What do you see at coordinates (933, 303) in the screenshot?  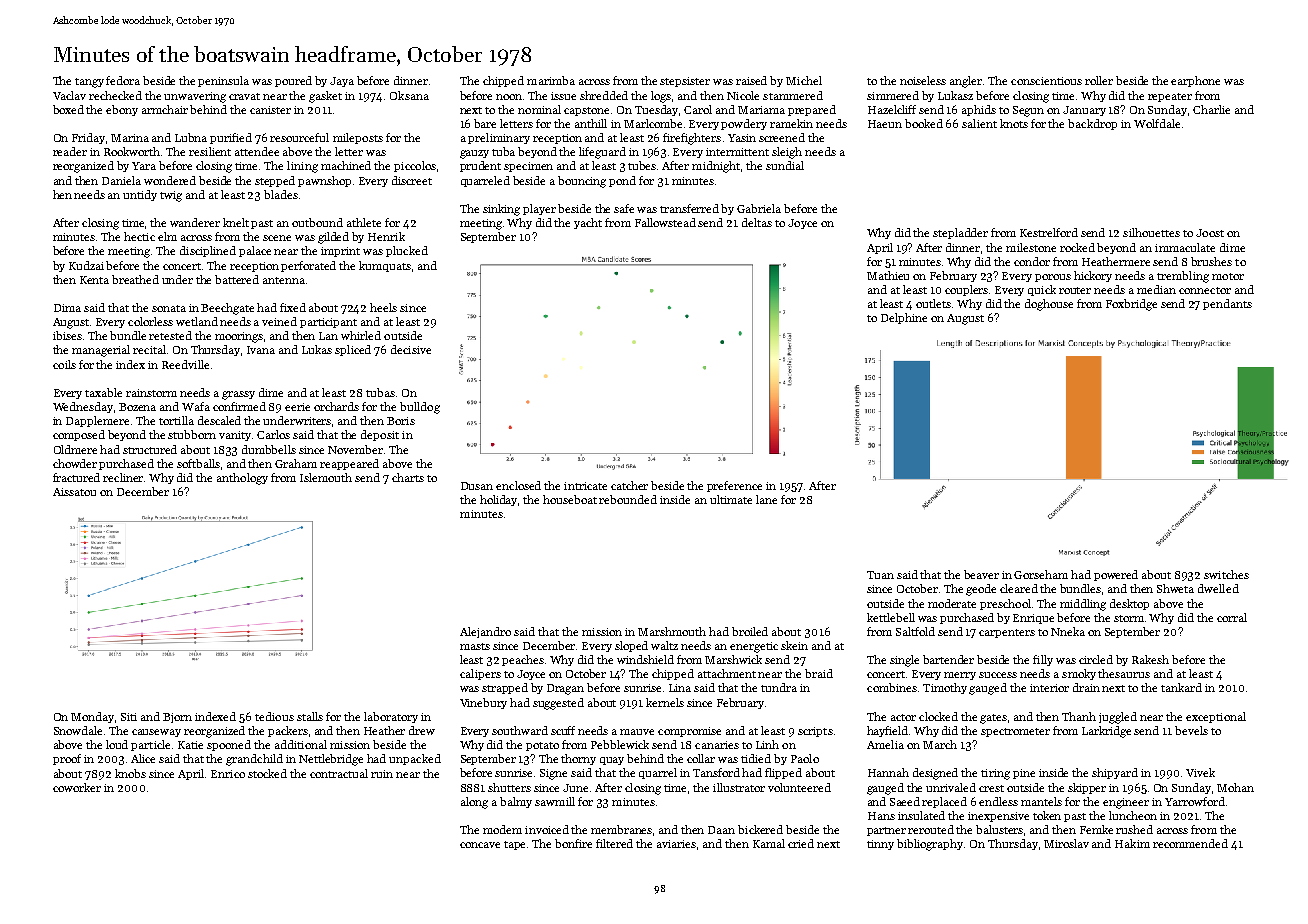 I see `outlets` at bounding box center [933, 303].
